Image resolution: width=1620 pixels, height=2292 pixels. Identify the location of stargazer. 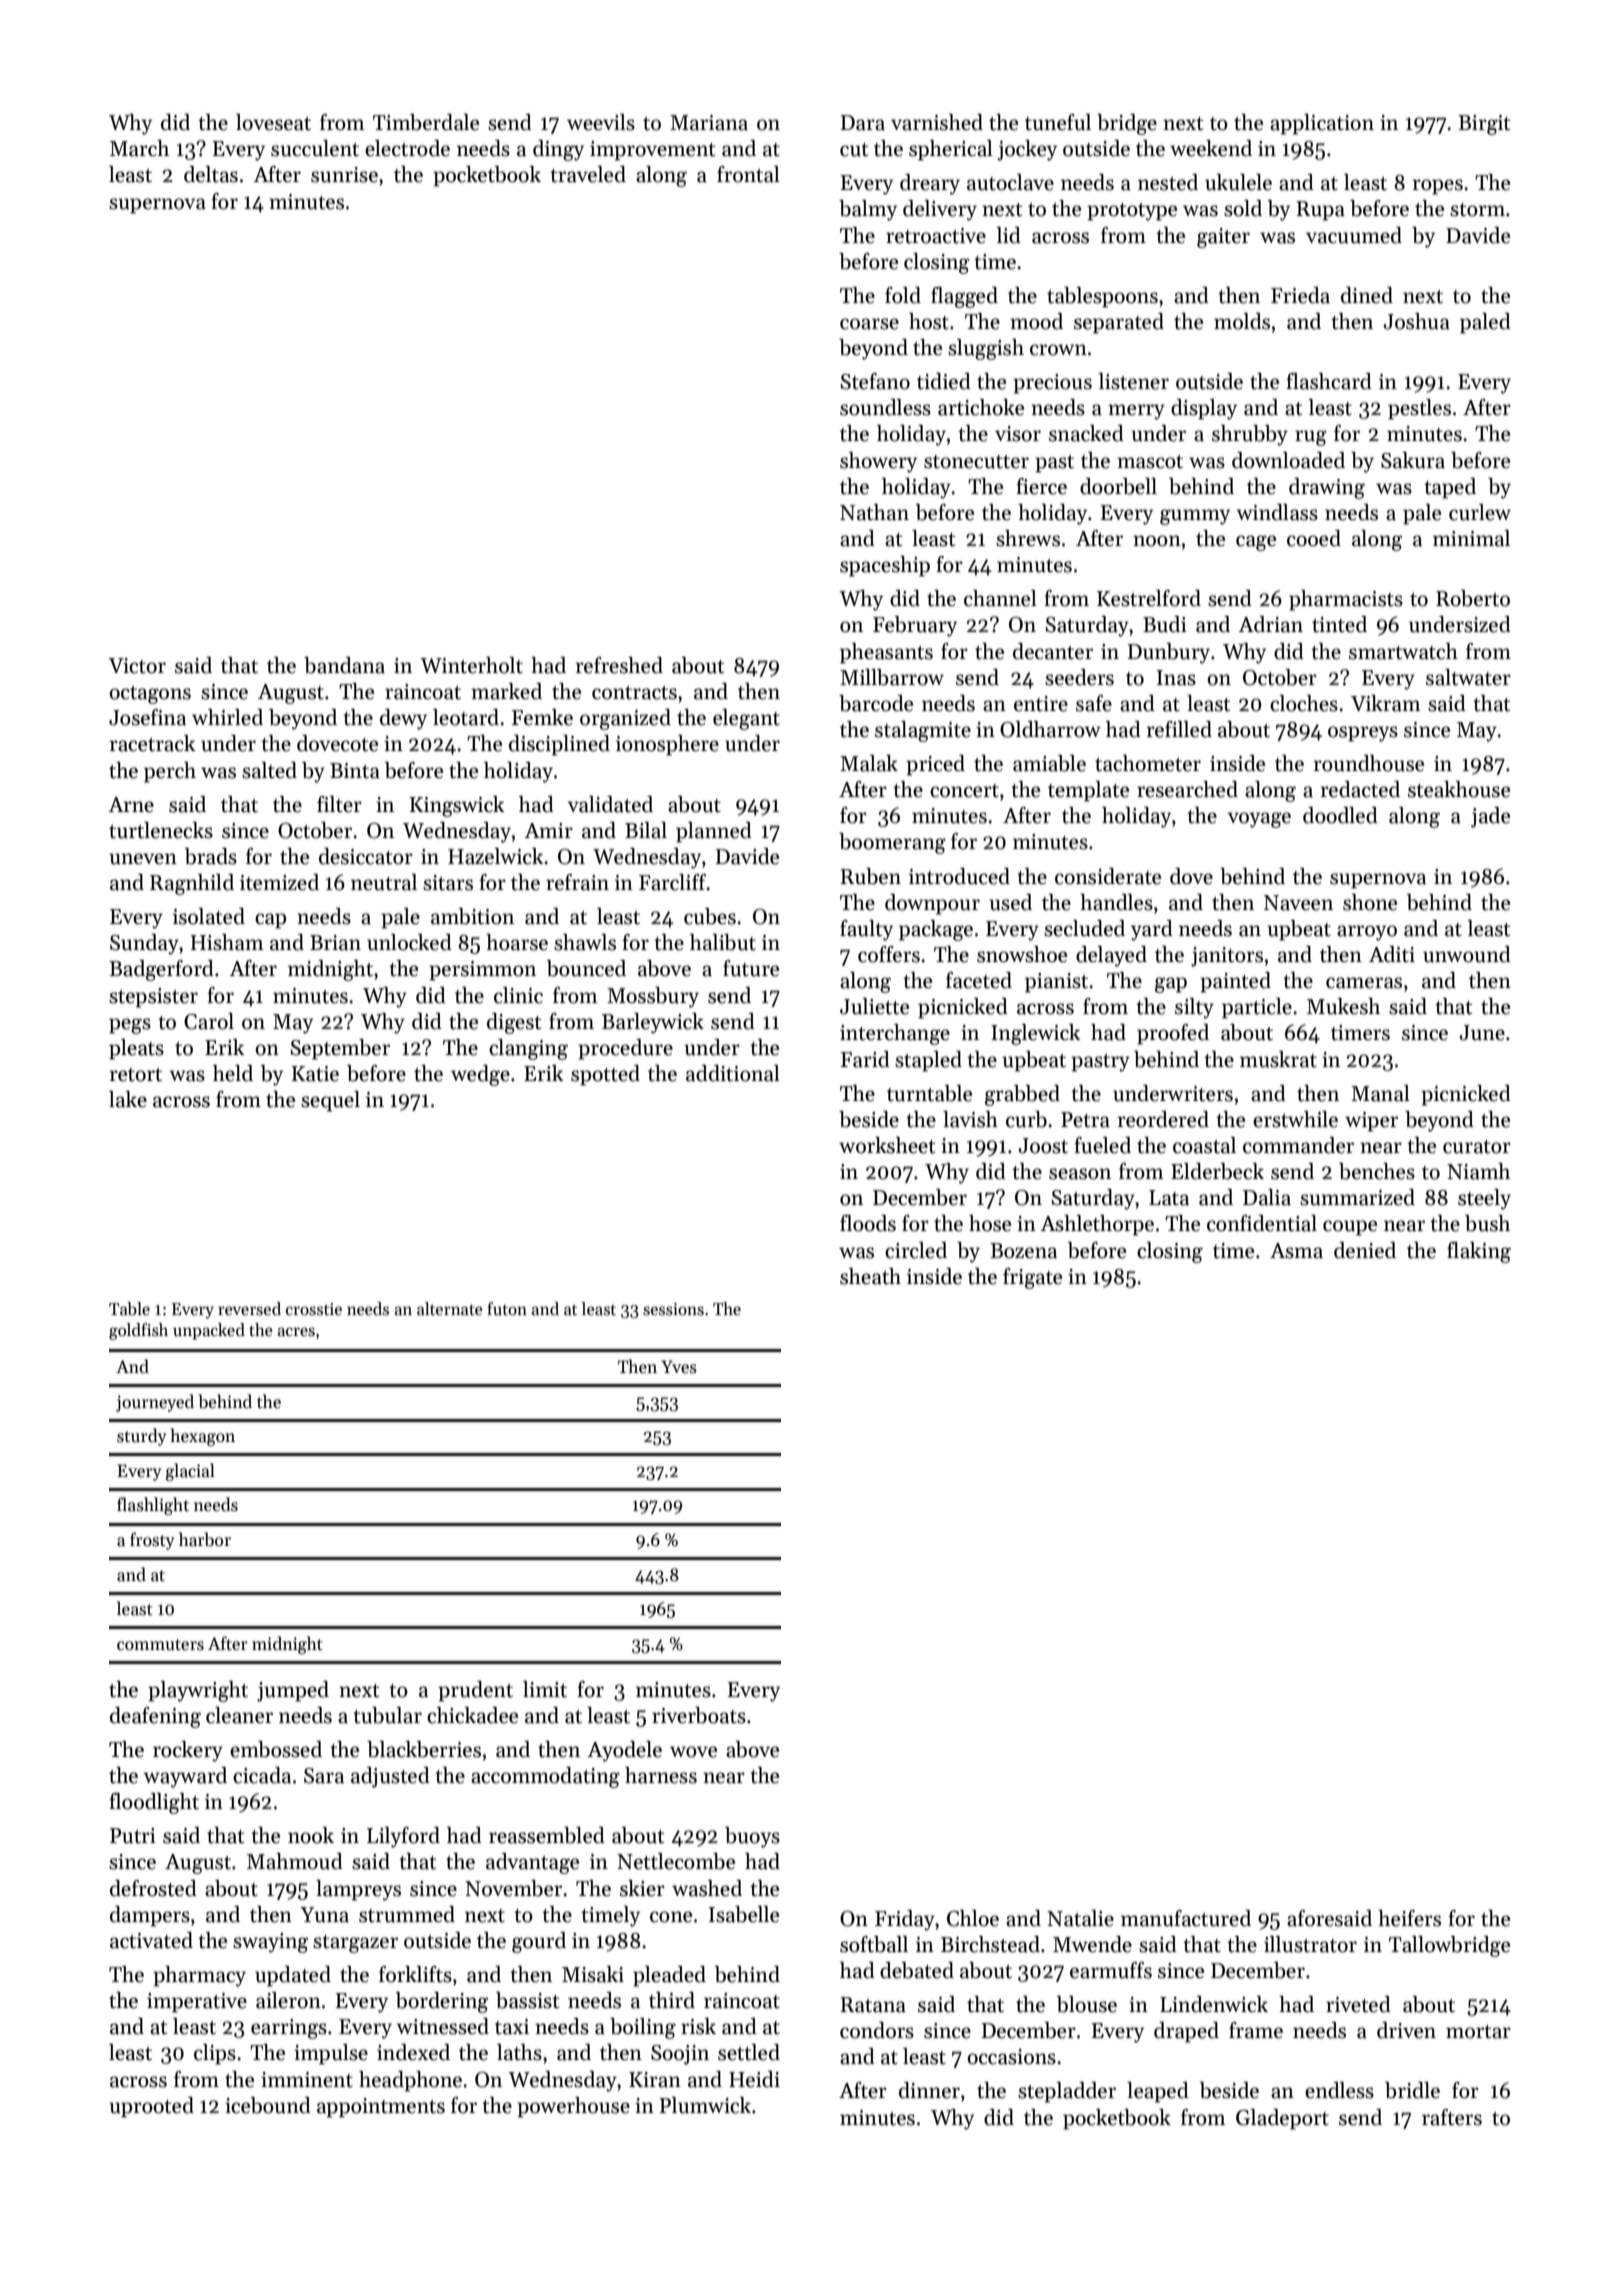
(355, 1944).
